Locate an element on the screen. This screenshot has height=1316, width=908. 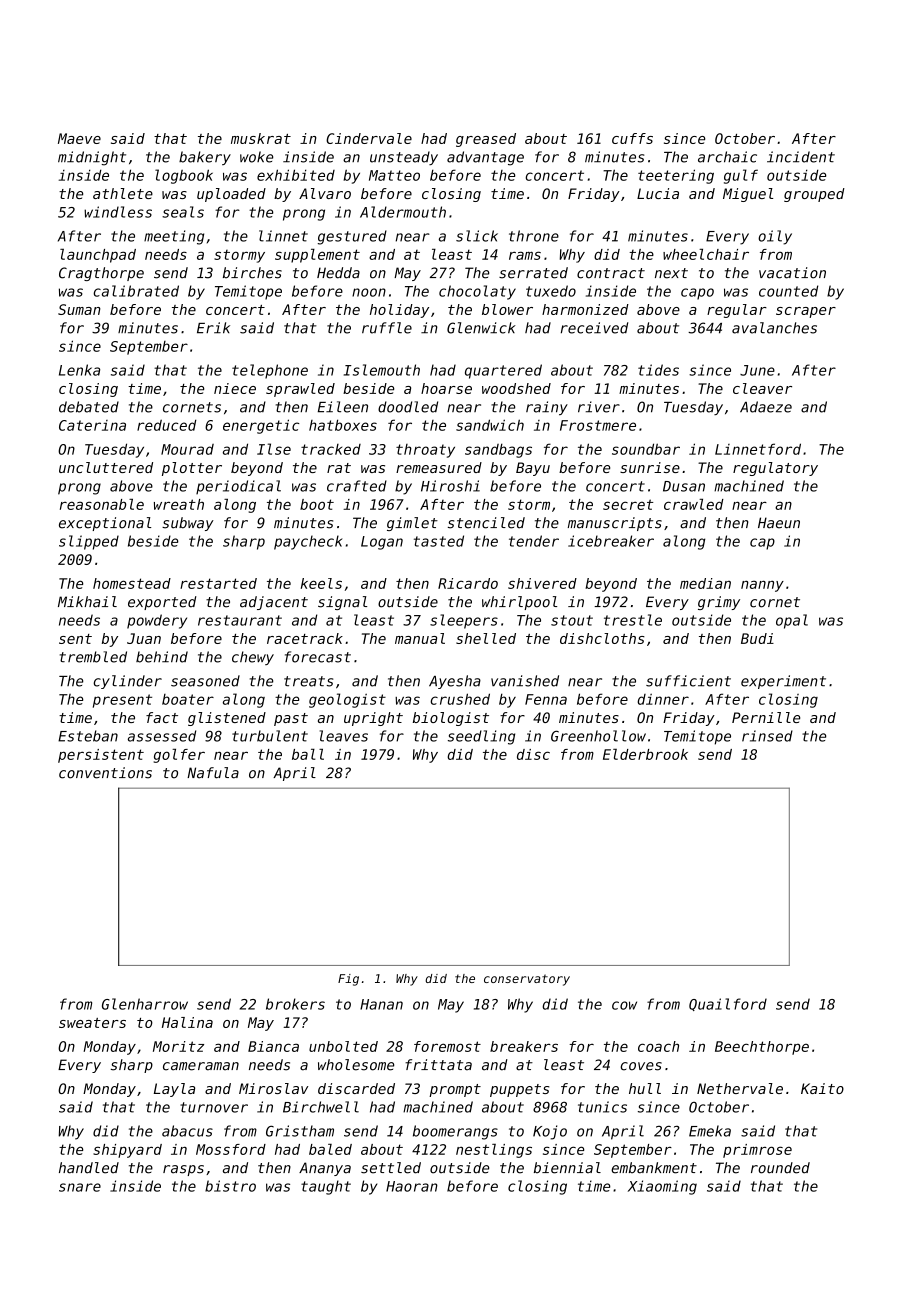
breakers is located at coordinates (524, 1046).
